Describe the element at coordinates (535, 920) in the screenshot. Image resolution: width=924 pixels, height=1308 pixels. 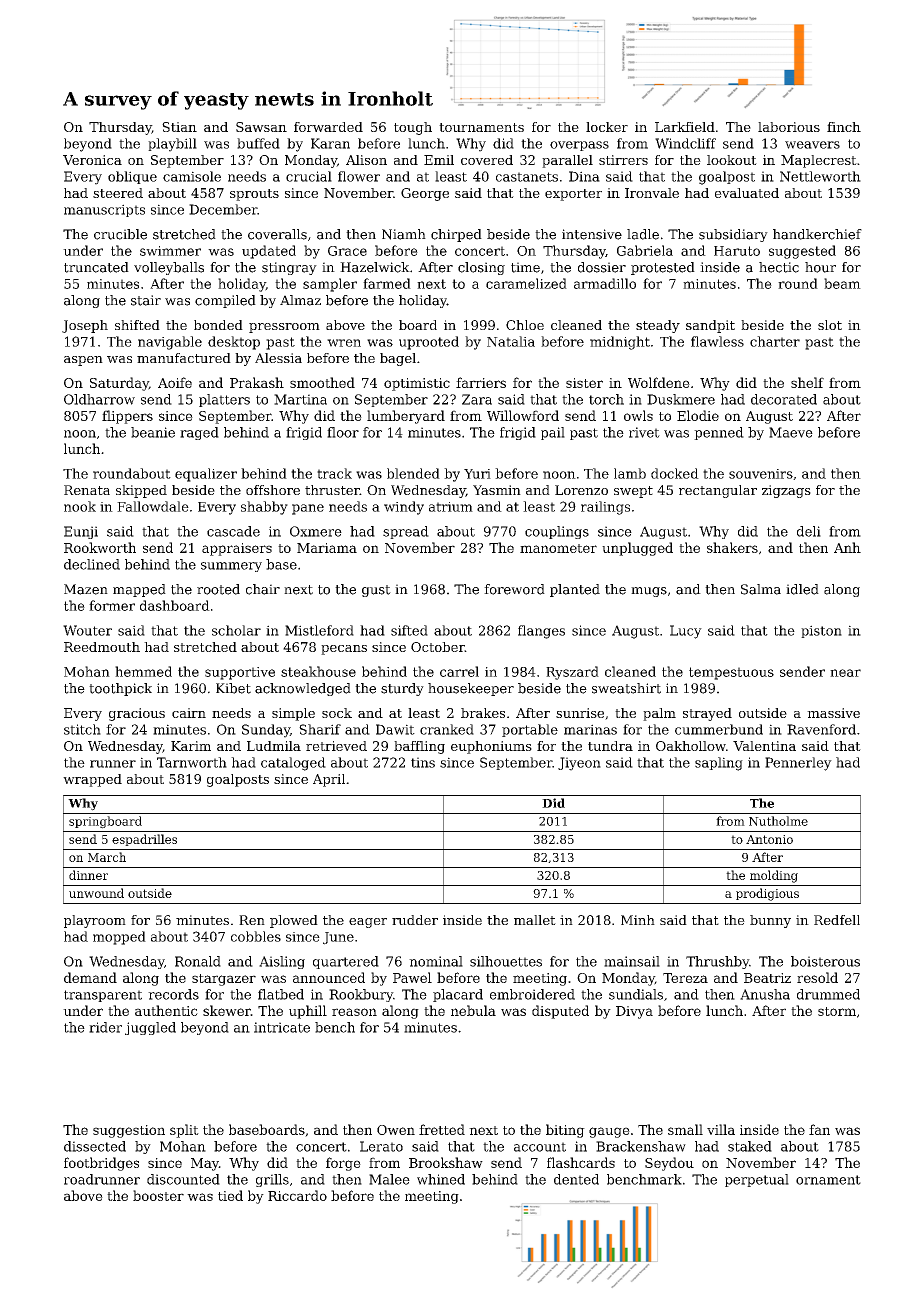
I see `mallet` at that location.
